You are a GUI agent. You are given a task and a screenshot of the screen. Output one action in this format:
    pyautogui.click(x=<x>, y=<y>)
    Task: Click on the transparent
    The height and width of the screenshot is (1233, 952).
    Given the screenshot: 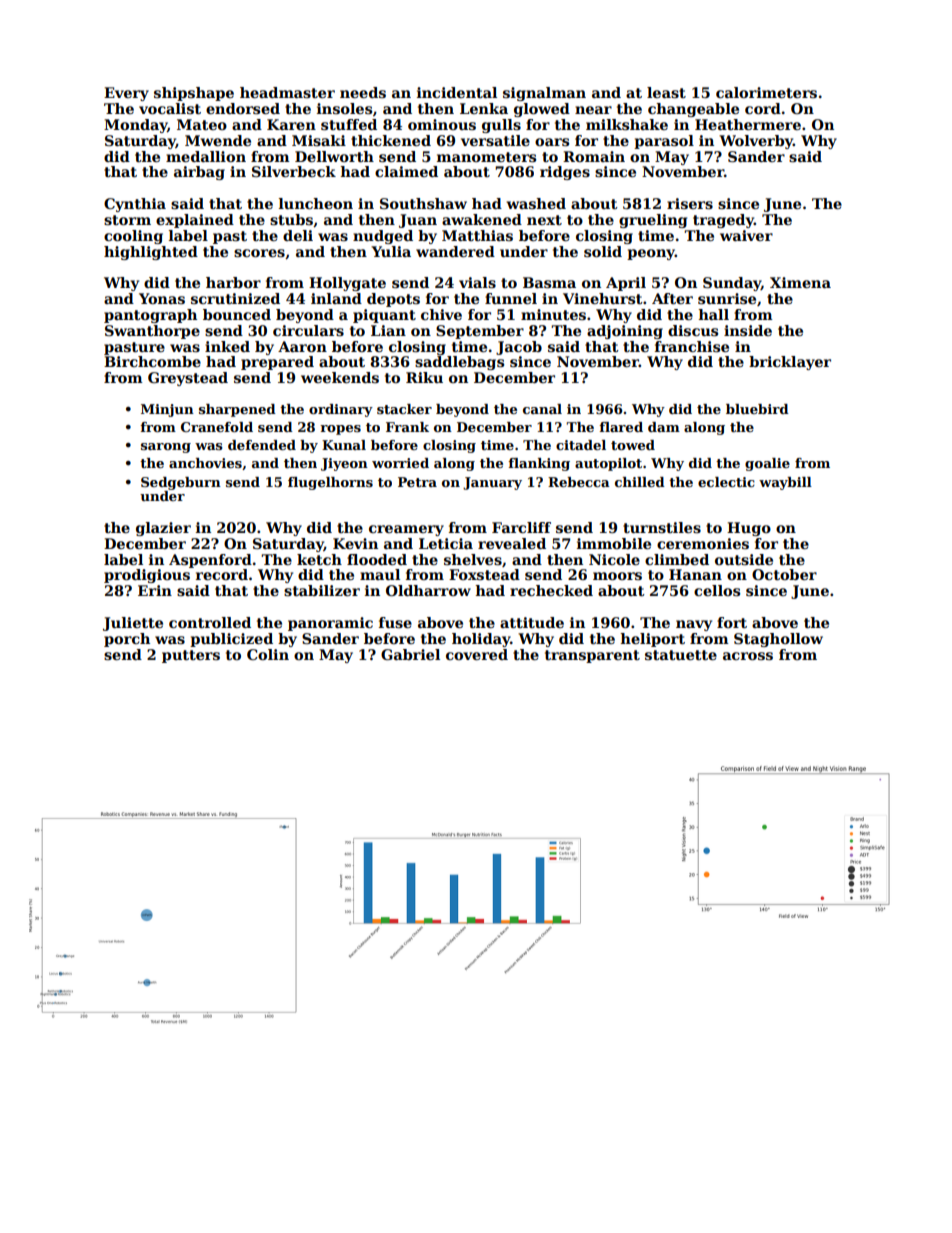 What is the action you would take?
    pyautogui.click(x=592, y=656)
